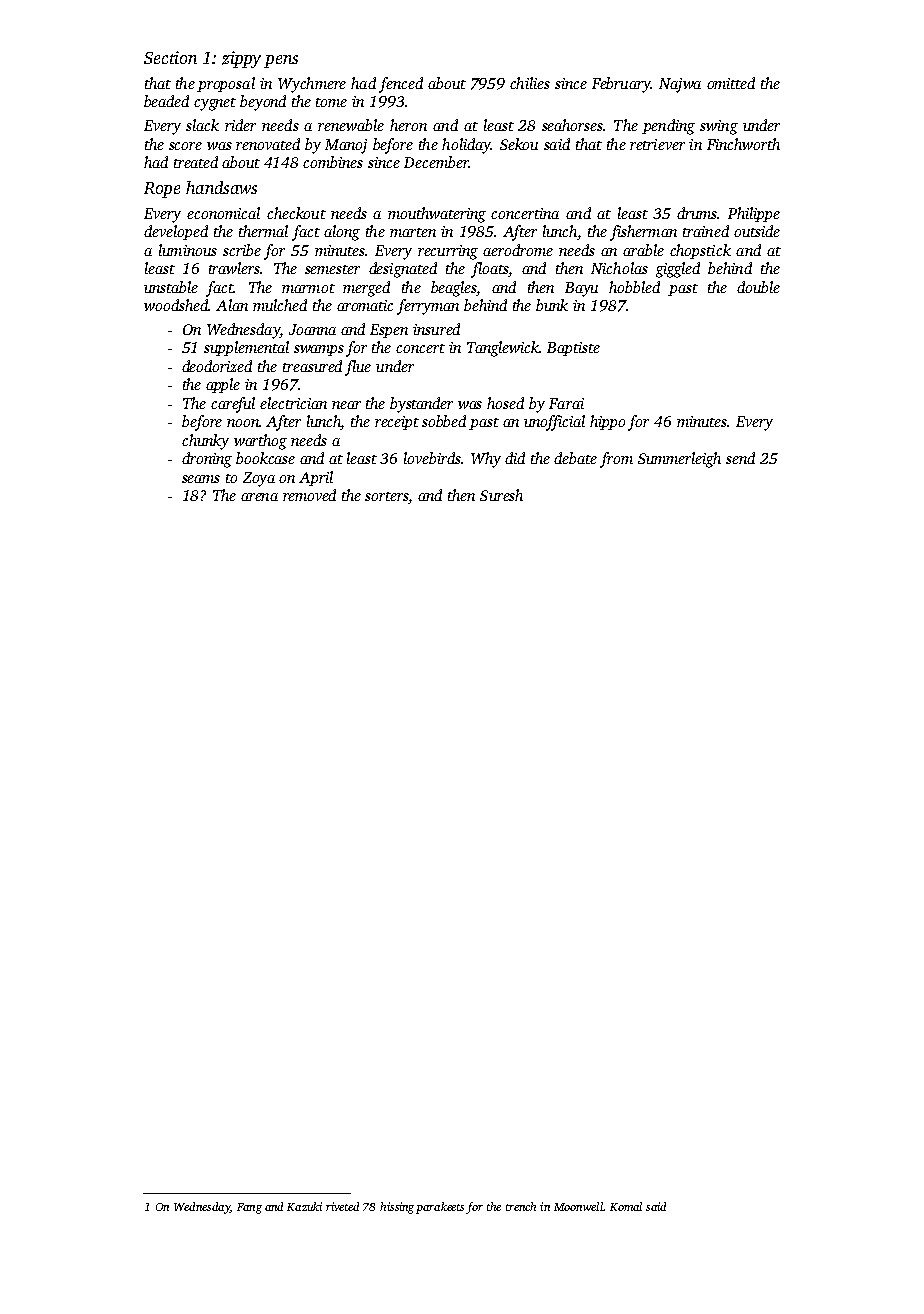 This page has height=1314, width=924. I want to click on Sekou, so click(519, 144).
